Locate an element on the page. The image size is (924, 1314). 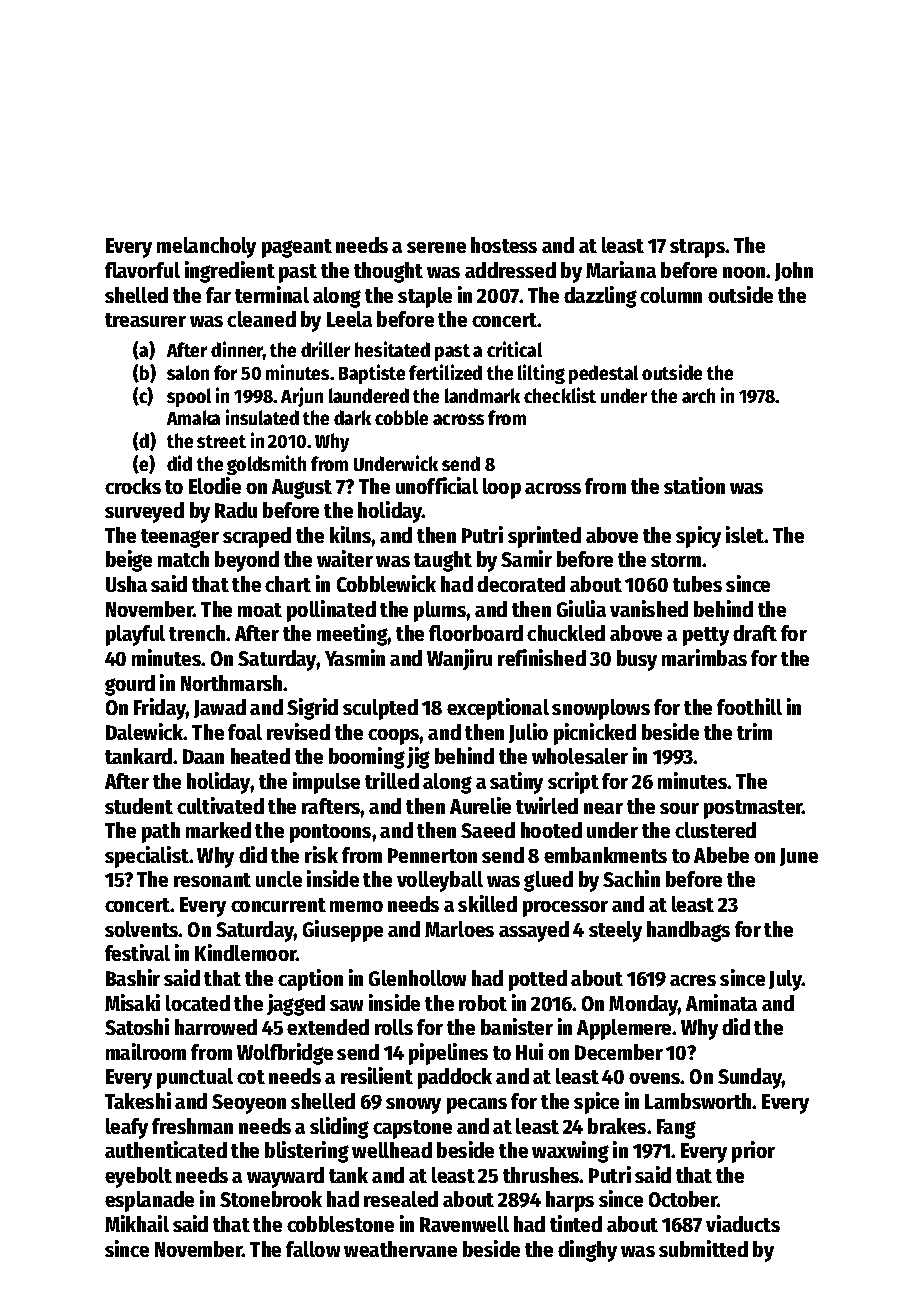
August is located at coordinates (302, 489).
